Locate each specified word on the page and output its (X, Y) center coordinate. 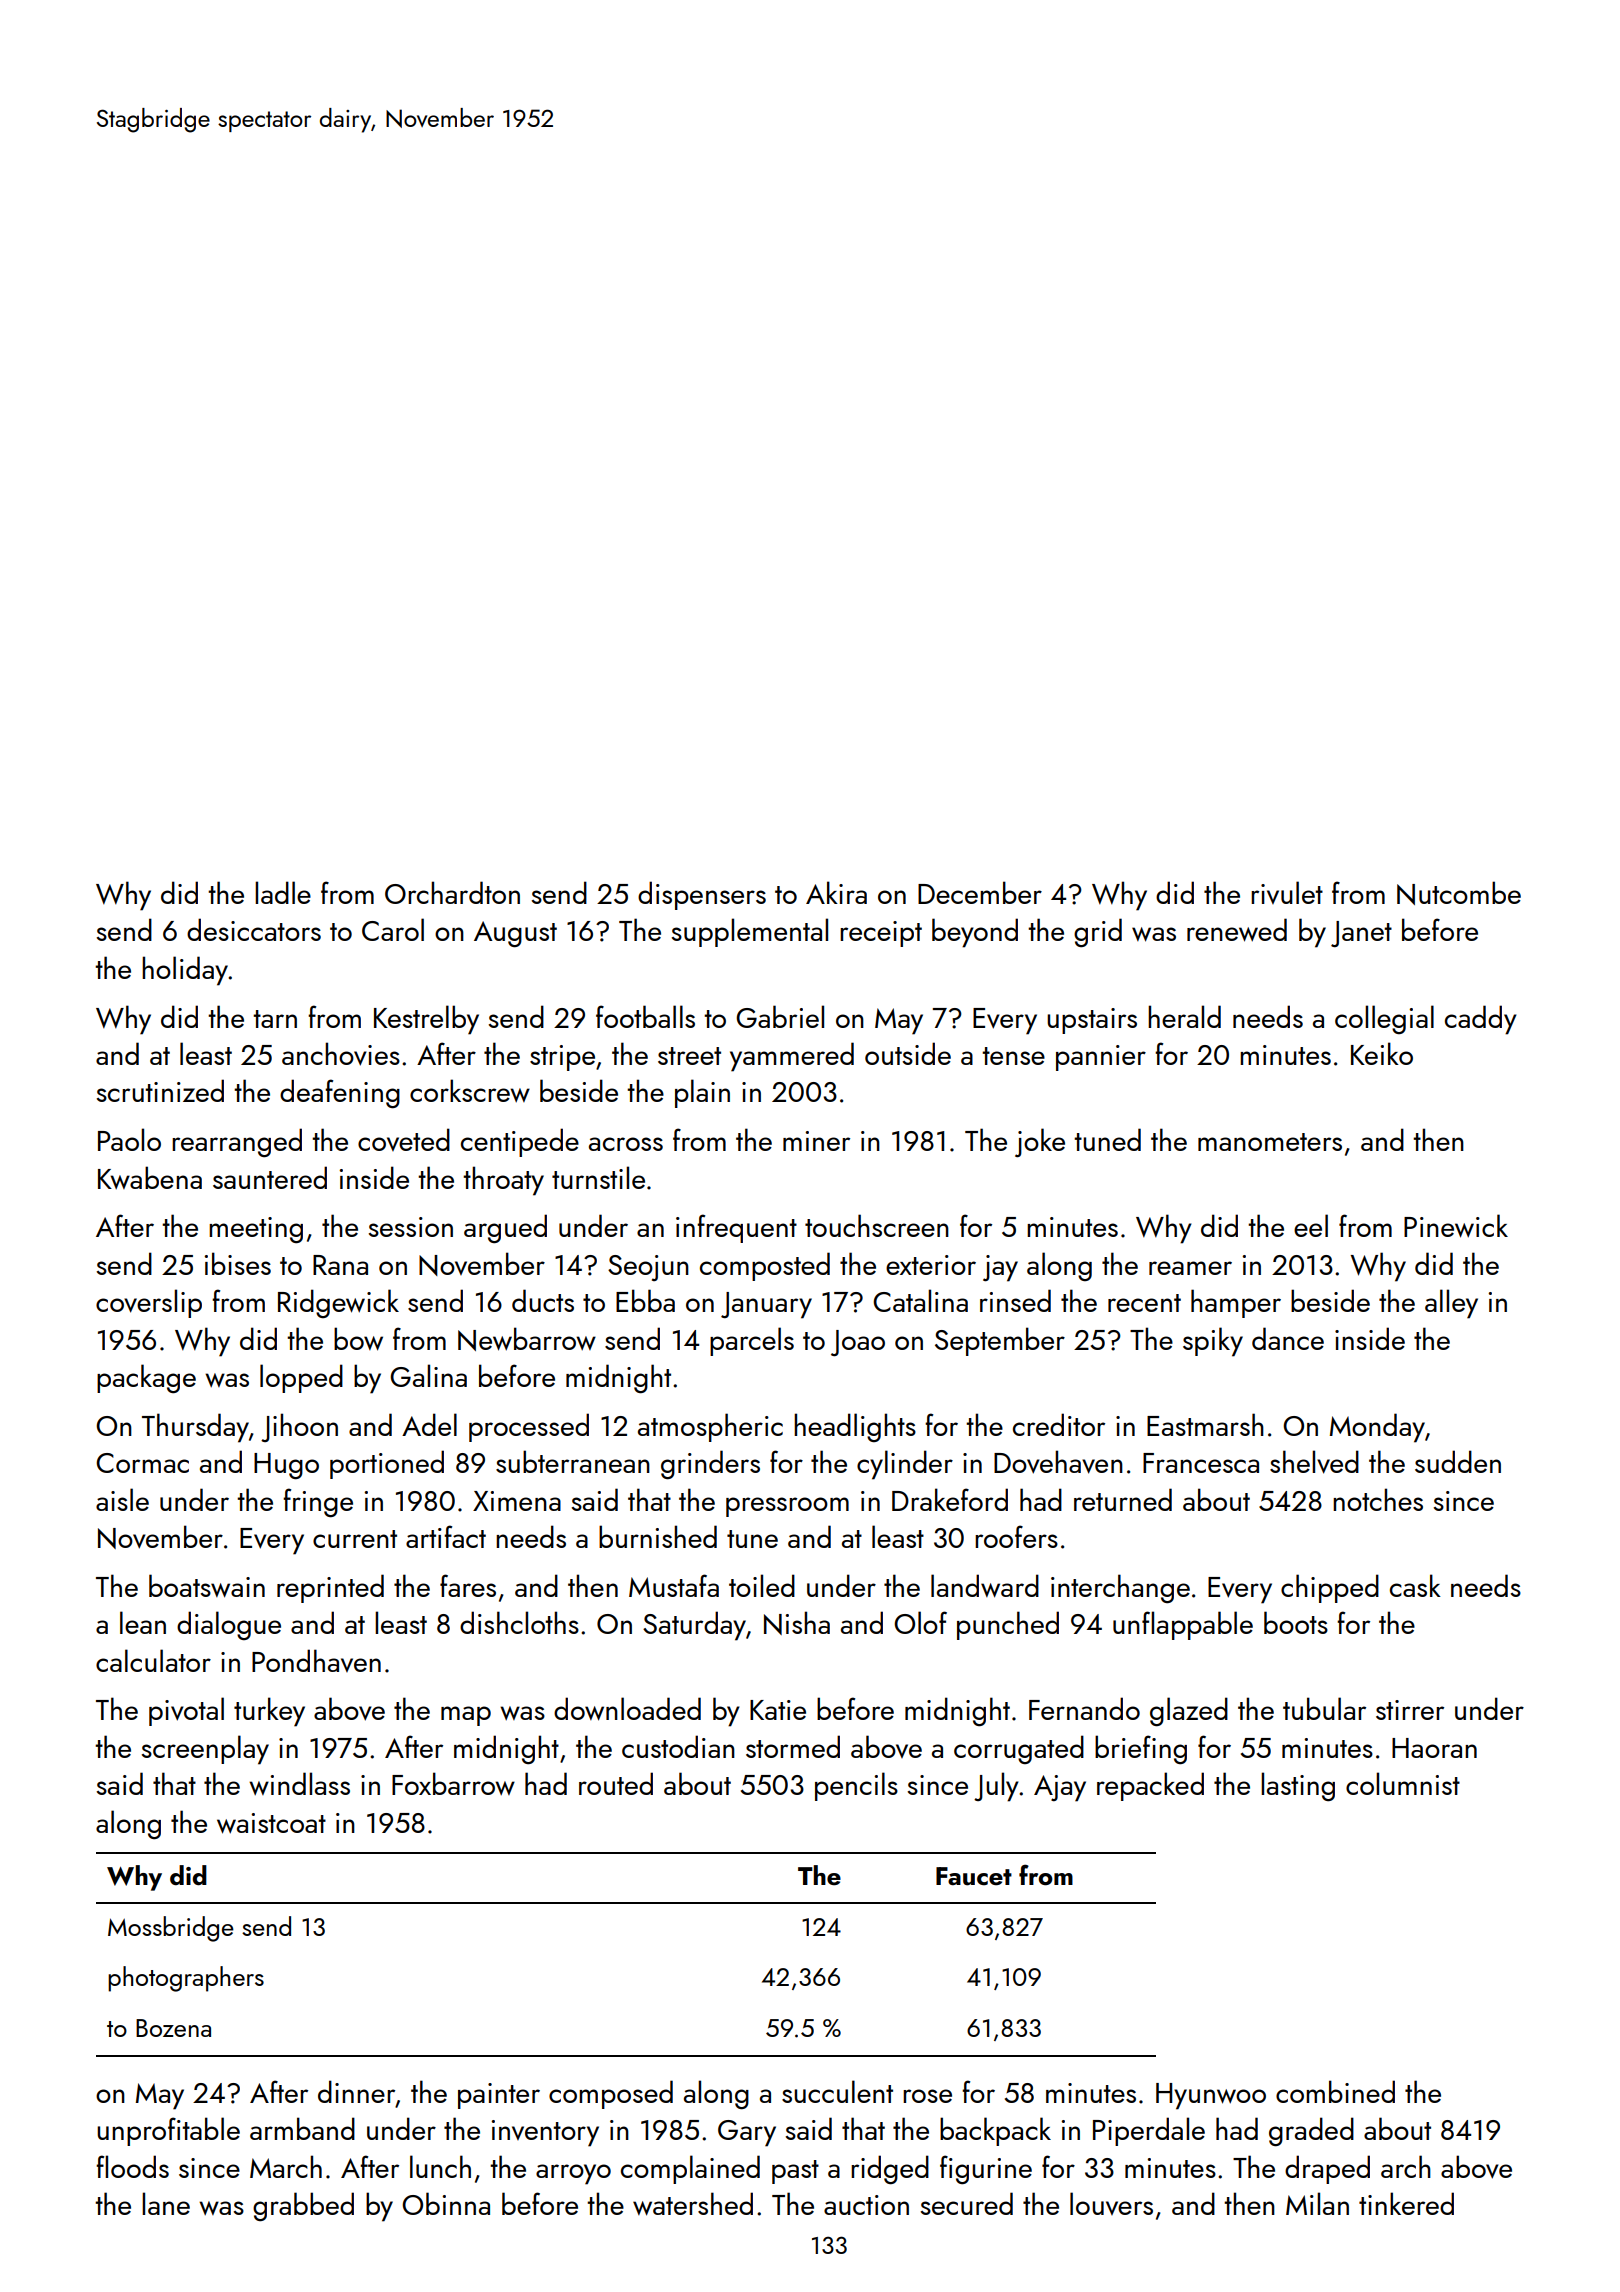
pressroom (787, 1507)
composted (765, 1266)
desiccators (254, 929)
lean (143, 1622)
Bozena (173, 2028)
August (515, 934)
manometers (1270, 1142)
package (146, 1379)
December (980, 892)
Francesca (1201, 1463)
